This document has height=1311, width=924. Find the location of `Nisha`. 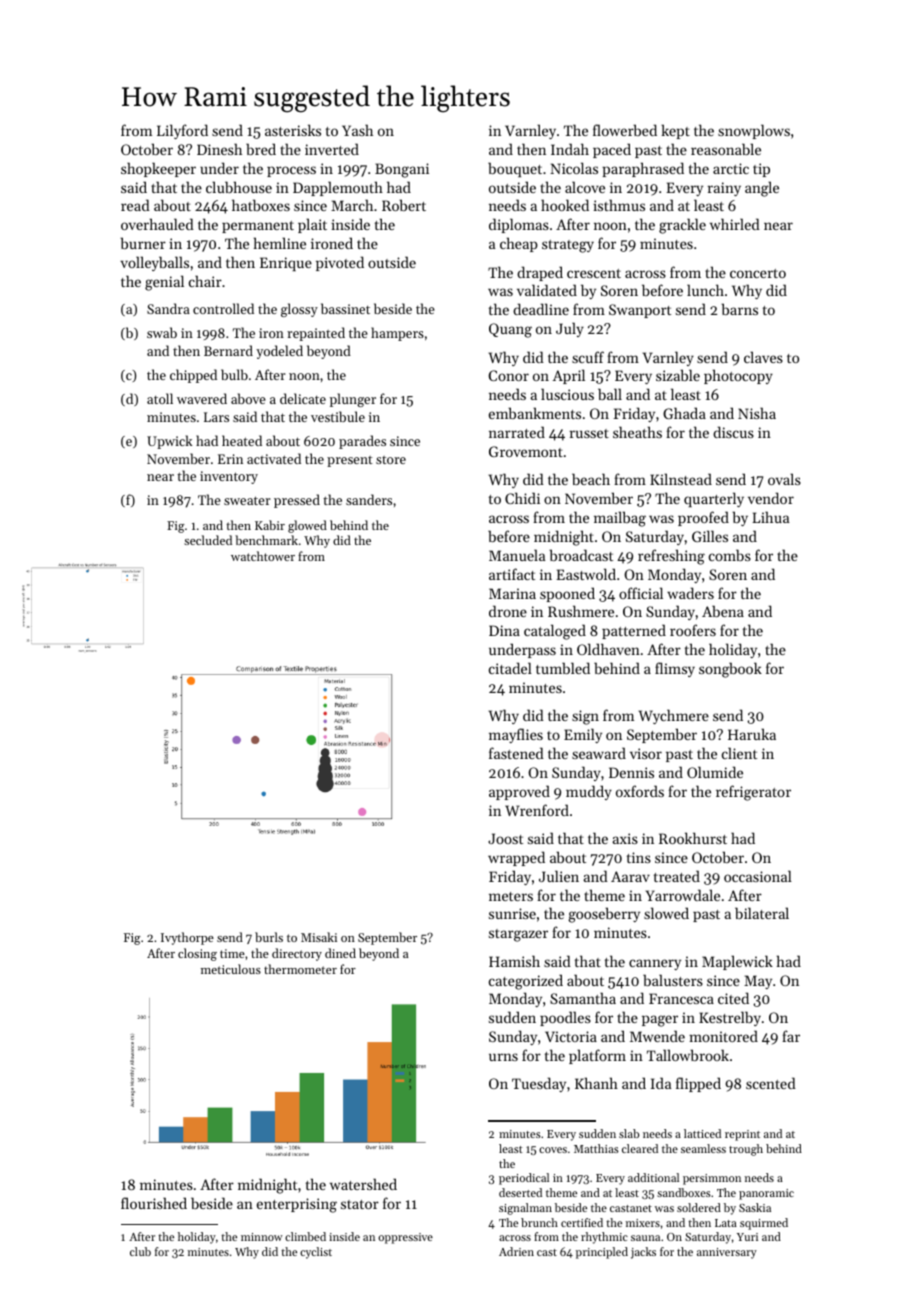

Nisha is located at coordinates (757, 413).
